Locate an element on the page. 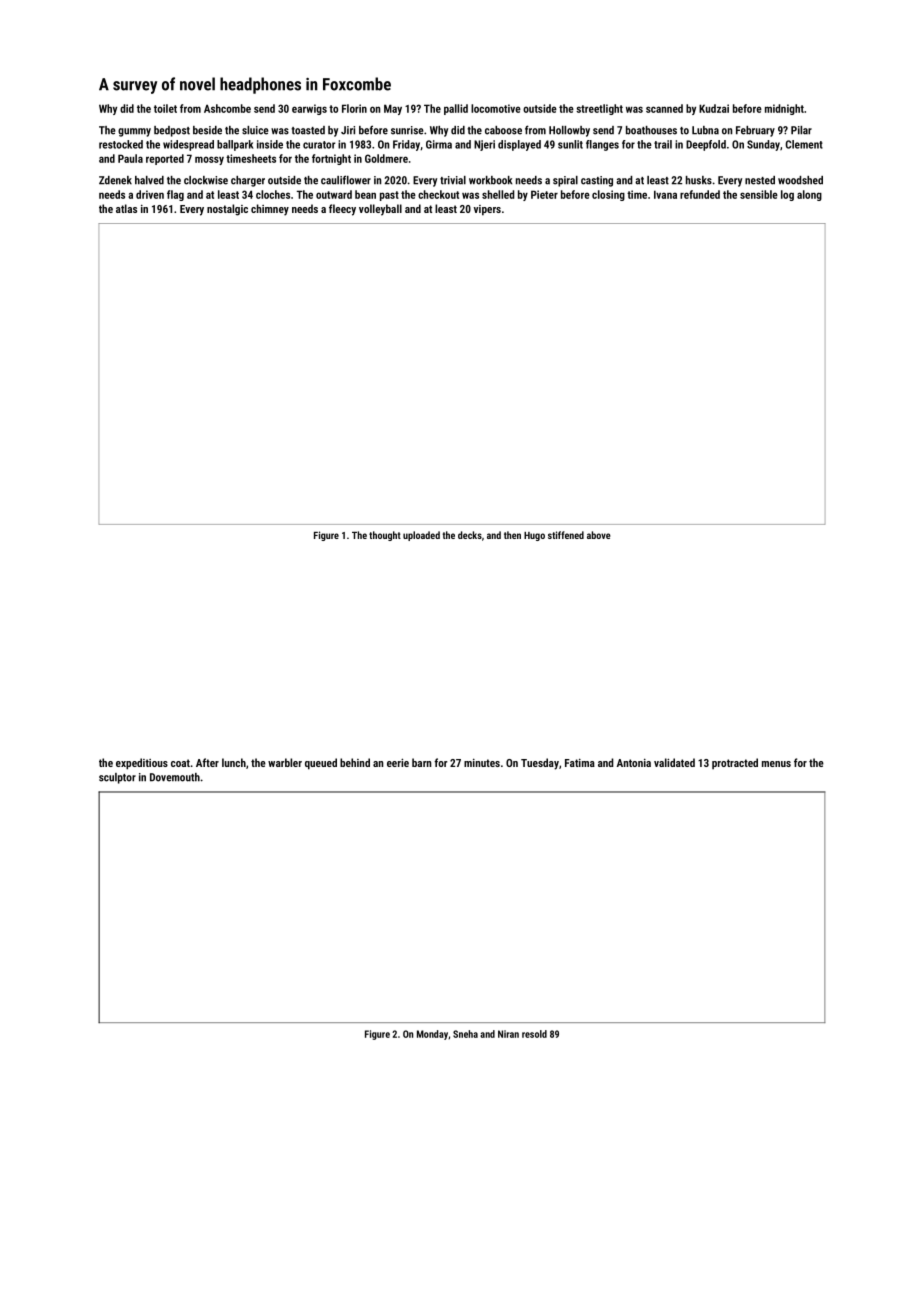 Image resolution: width=924 pixels, height=1308 pixels. locomotive is located at coordinates (496, 108).
